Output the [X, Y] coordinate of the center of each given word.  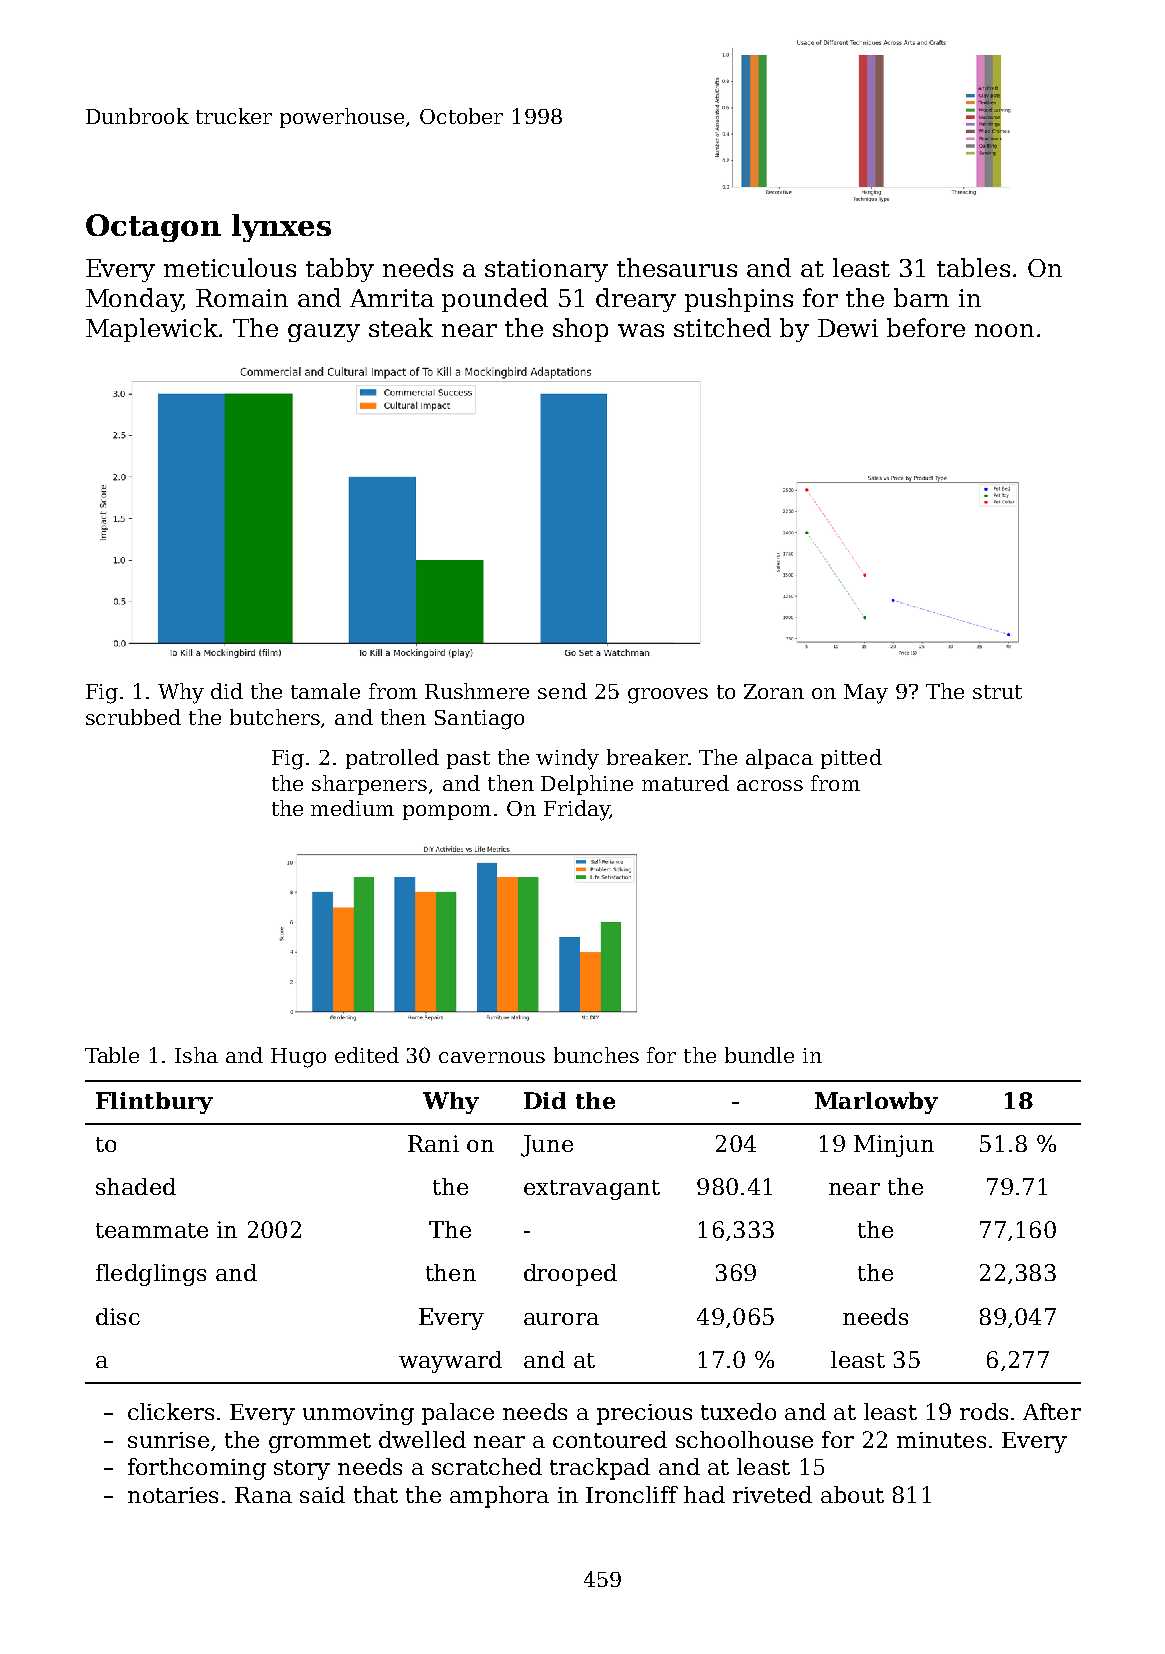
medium [352, 808]
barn [921, 297]
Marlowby [876, 1103]
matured [685, 783]
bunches [596, 1055]
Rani [433, 1143]
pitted [851, 759]
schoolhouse [744, 1439]
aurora [561, 1319]
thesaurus [677, 267]
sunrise [168, 1440]
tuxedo [738, 1411]
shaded [136, 1186]
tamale [325, 691]
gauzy [324, 333]
